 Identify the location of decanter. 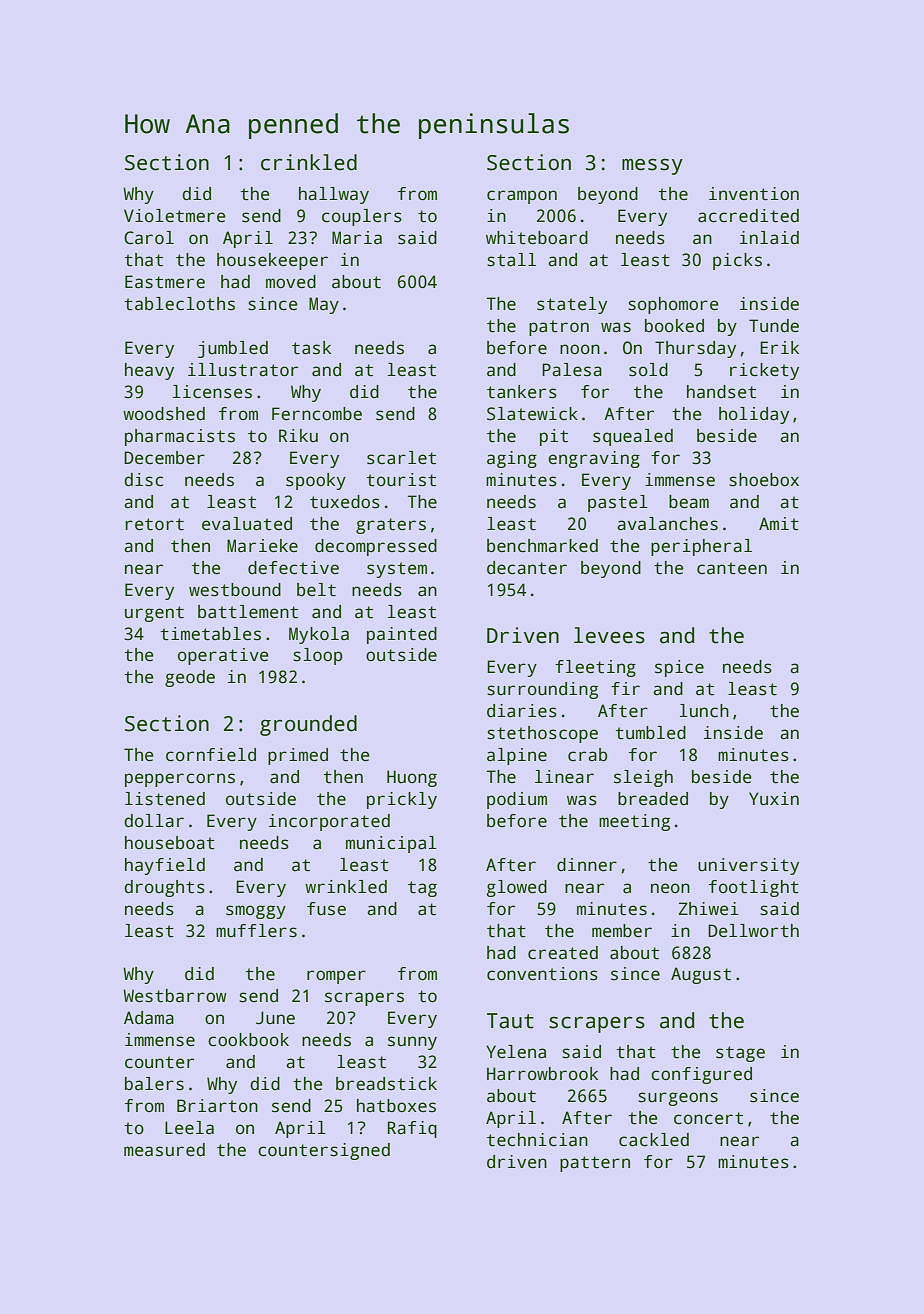
(527, 568).
